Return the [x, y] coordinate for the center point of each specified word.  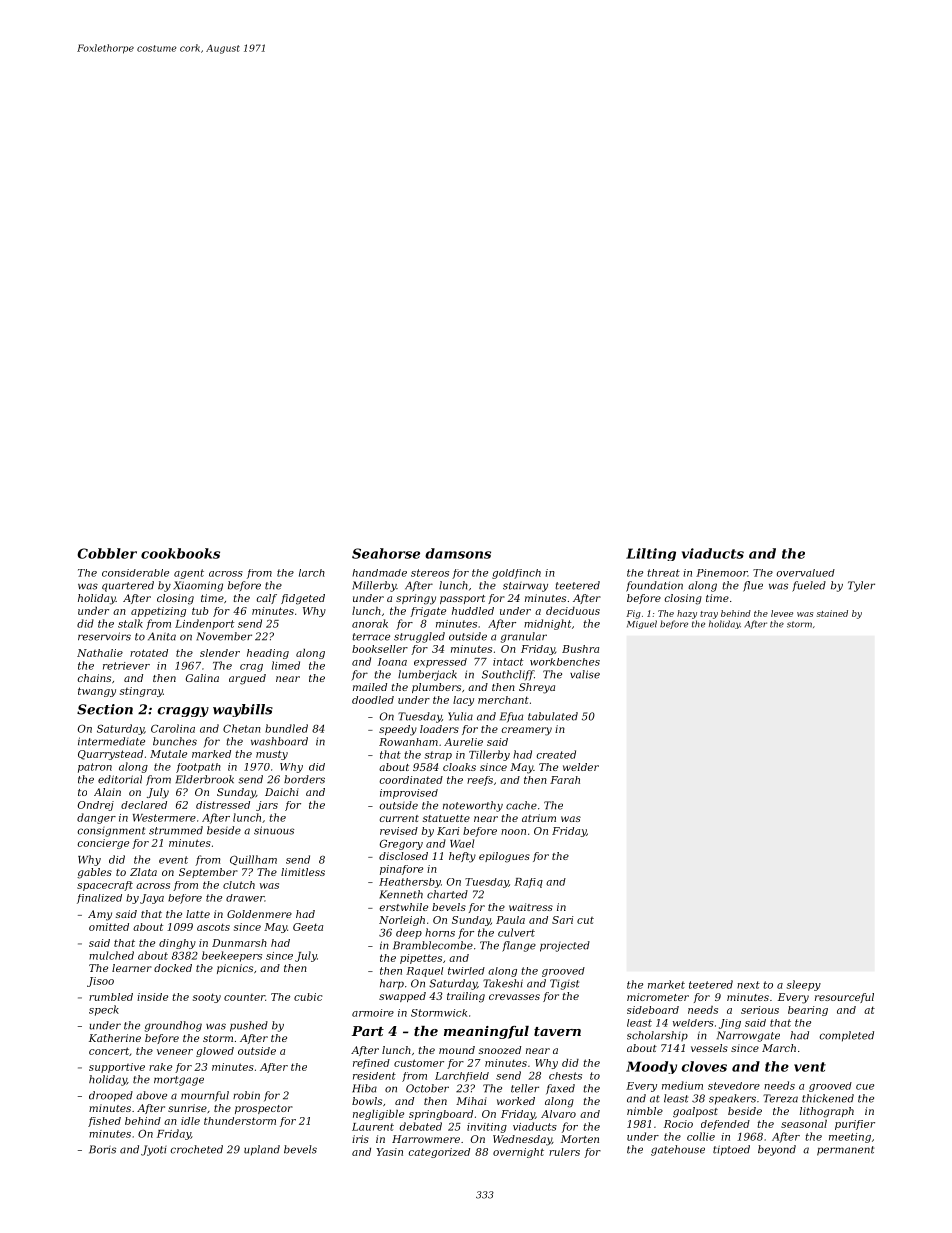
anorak [370, 623]
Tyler [861, 586]
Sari [562, 920]
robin [246, 1095]
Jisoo [100, 982]
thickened [828, 1098]
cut [585, 920]
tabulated [553, 716]
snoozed [500, 1050]
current [399, 818]
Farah [565, 780]
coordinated [411, 780]
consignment [111, 832]
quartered [128, 586]
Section [105, 709]
